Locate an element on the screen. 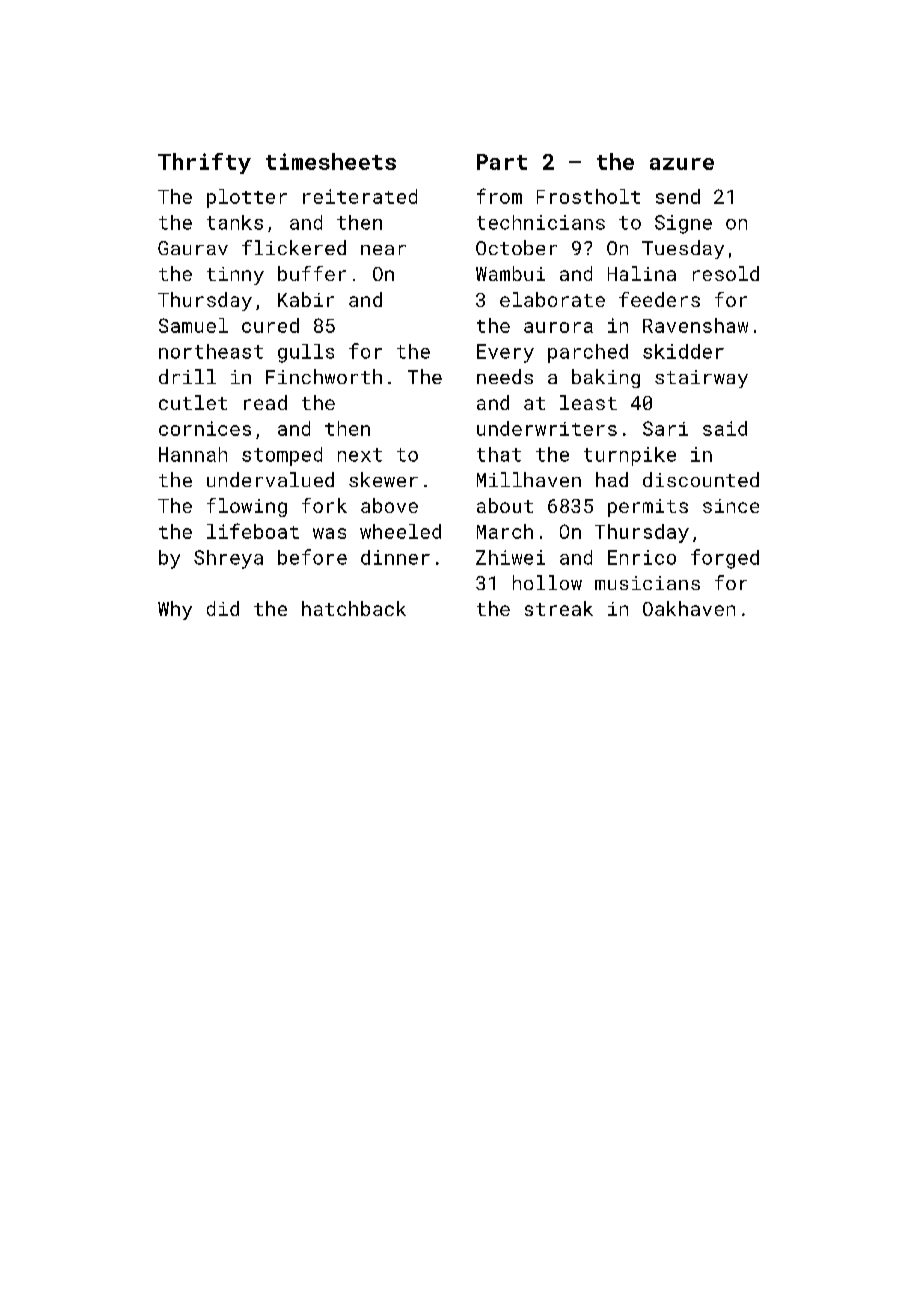 This screenshot has height=1311, width=924. azure is located at coordinates (682, 164).
